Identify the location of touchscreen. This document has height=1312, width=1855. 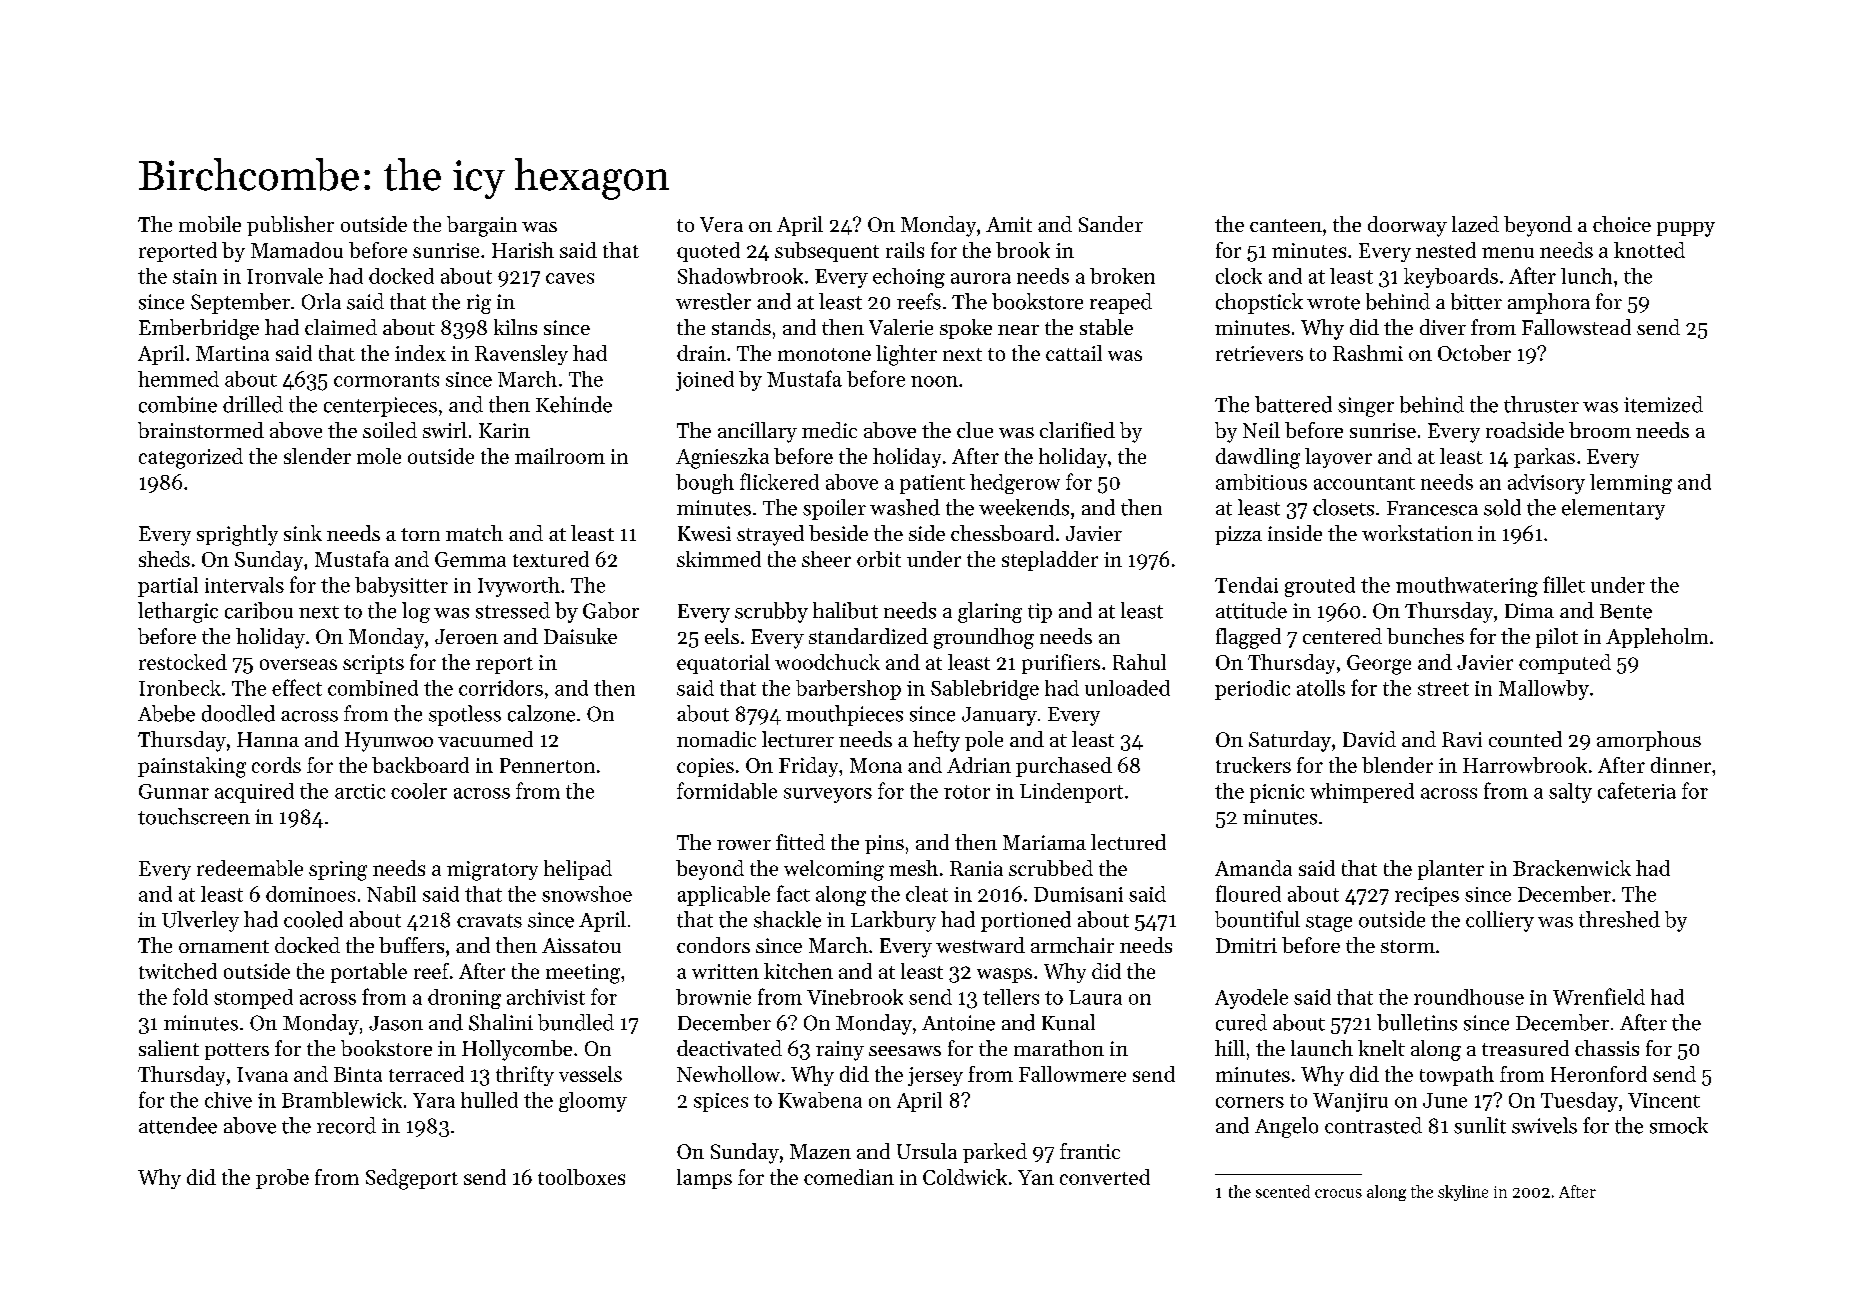
(194, 816).
